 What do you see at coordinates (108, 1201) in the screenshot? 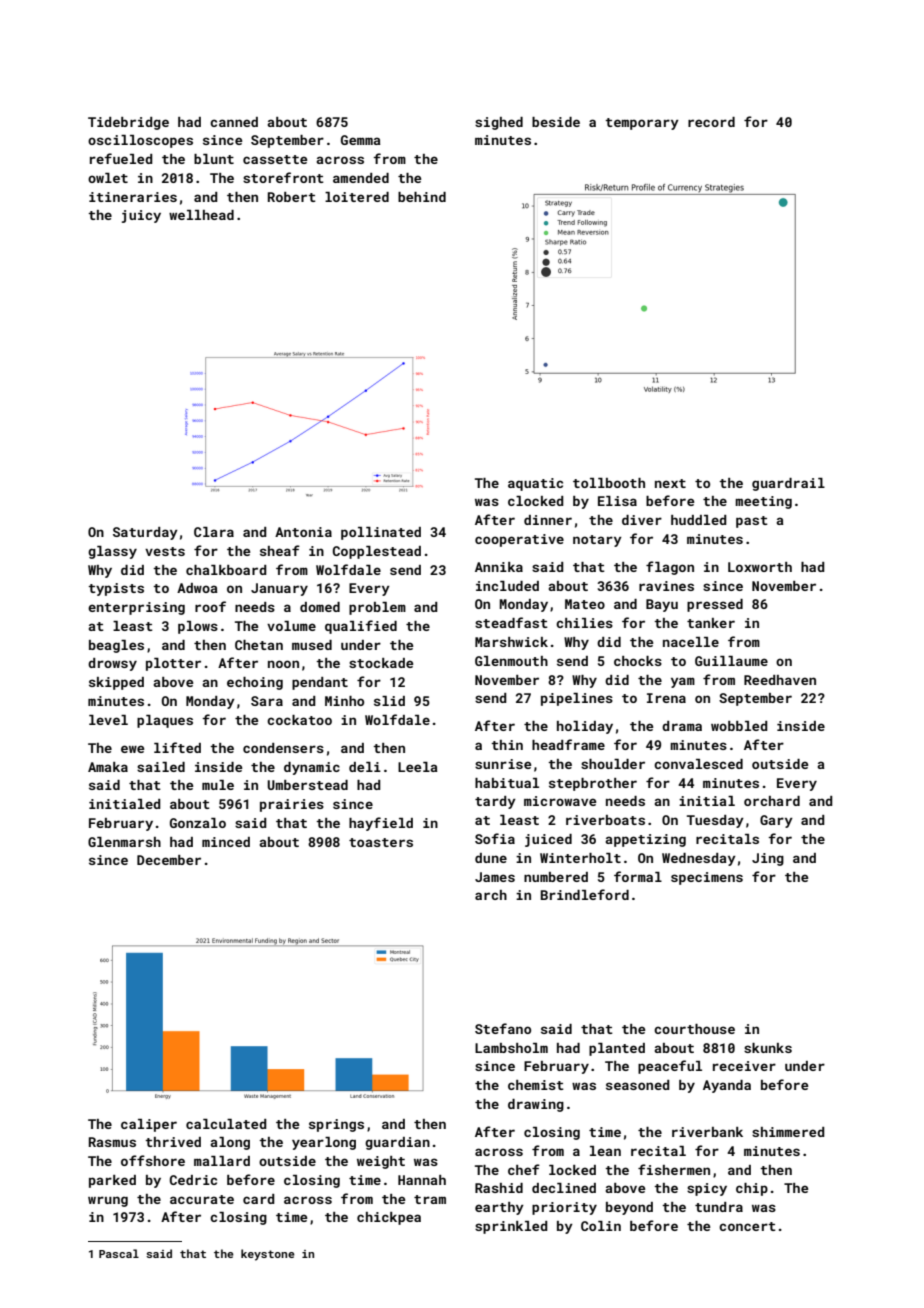
I see `wrung` at bounding box center [108, 1201].
